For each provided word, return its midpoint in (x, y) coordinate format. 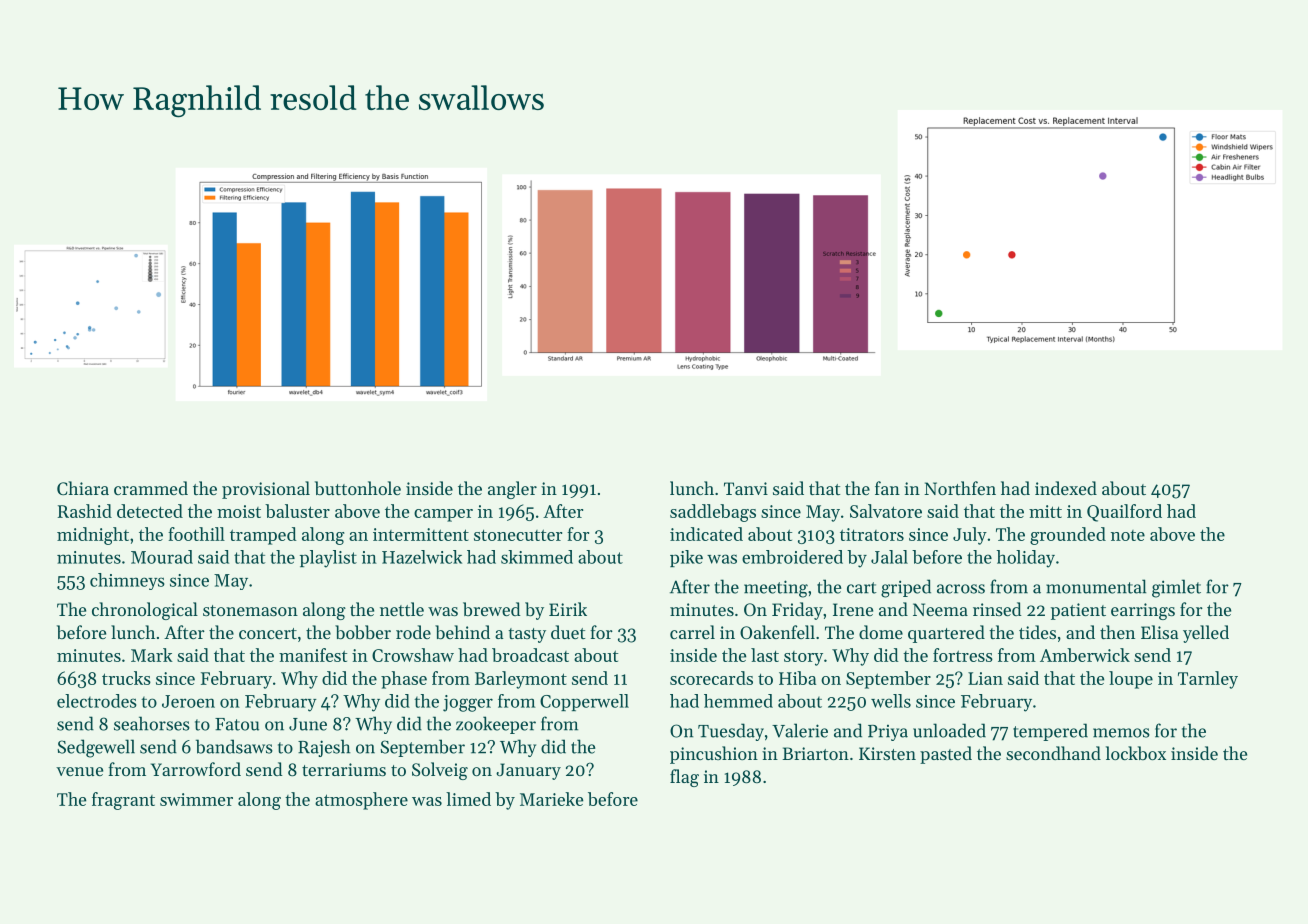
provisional (266, 490)
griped (906, 588)
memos (1121, 733)
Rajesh (324, 748)
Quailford (1124, 513)
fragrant (123, 801)
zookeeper (496, 725)
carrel (692, 632)
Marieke (552, 799)
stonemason (250, 610)
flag (684, 778)
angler (512, 490)
